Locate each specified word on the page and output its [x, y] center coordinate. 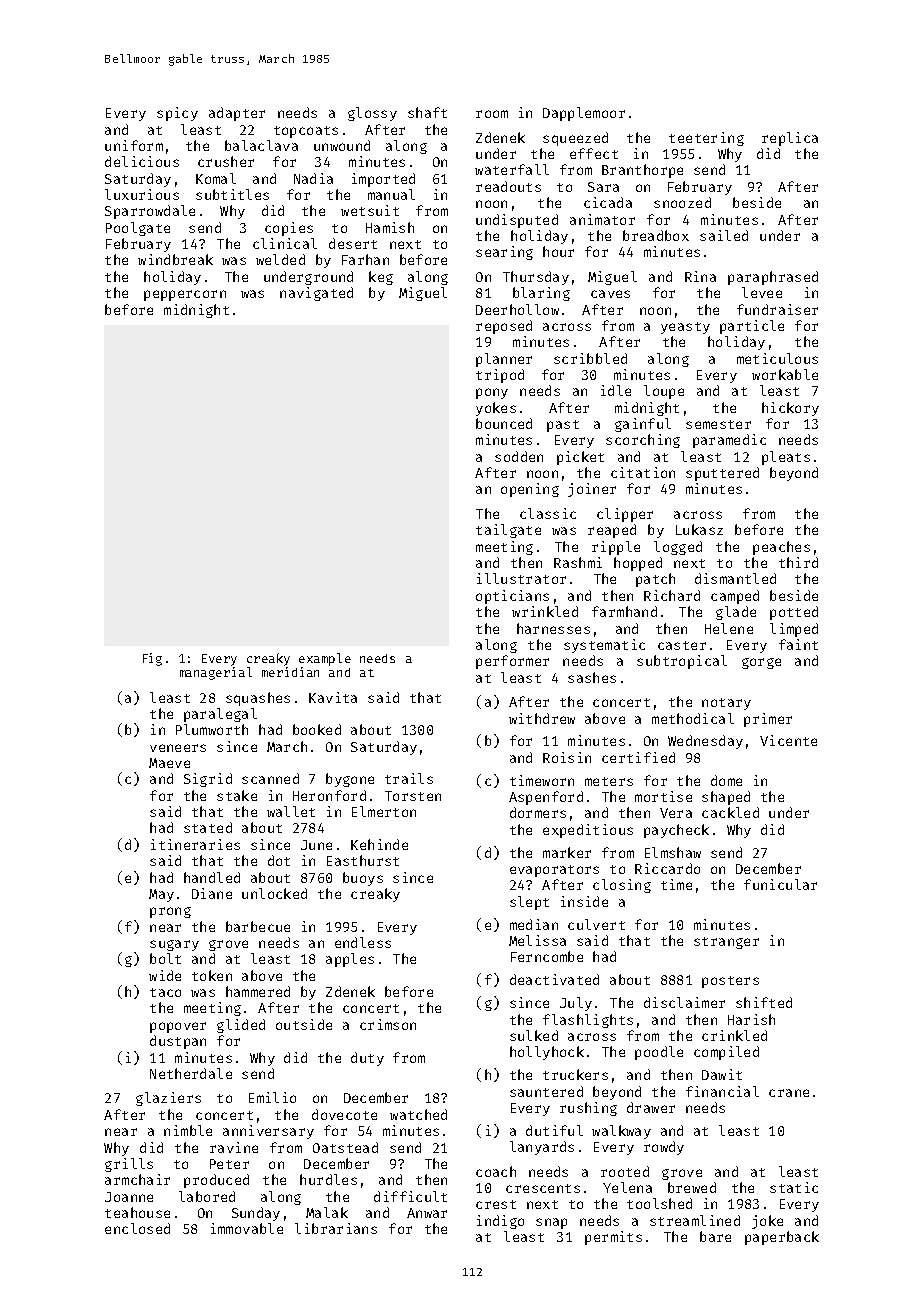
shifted [764, 1002]
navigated [316, 294]
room [492, 114]
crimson [388, 1024]
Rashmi [578, 562]
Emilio [272, 1097]
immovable [247, 1228]
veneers [178, 748]
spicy [177, 114]
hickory [790, 409]
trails [409, 778]
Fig [152, 659]
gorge [761, 663]
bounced [504, 423]
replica [790, 139]
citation [643, 472]
